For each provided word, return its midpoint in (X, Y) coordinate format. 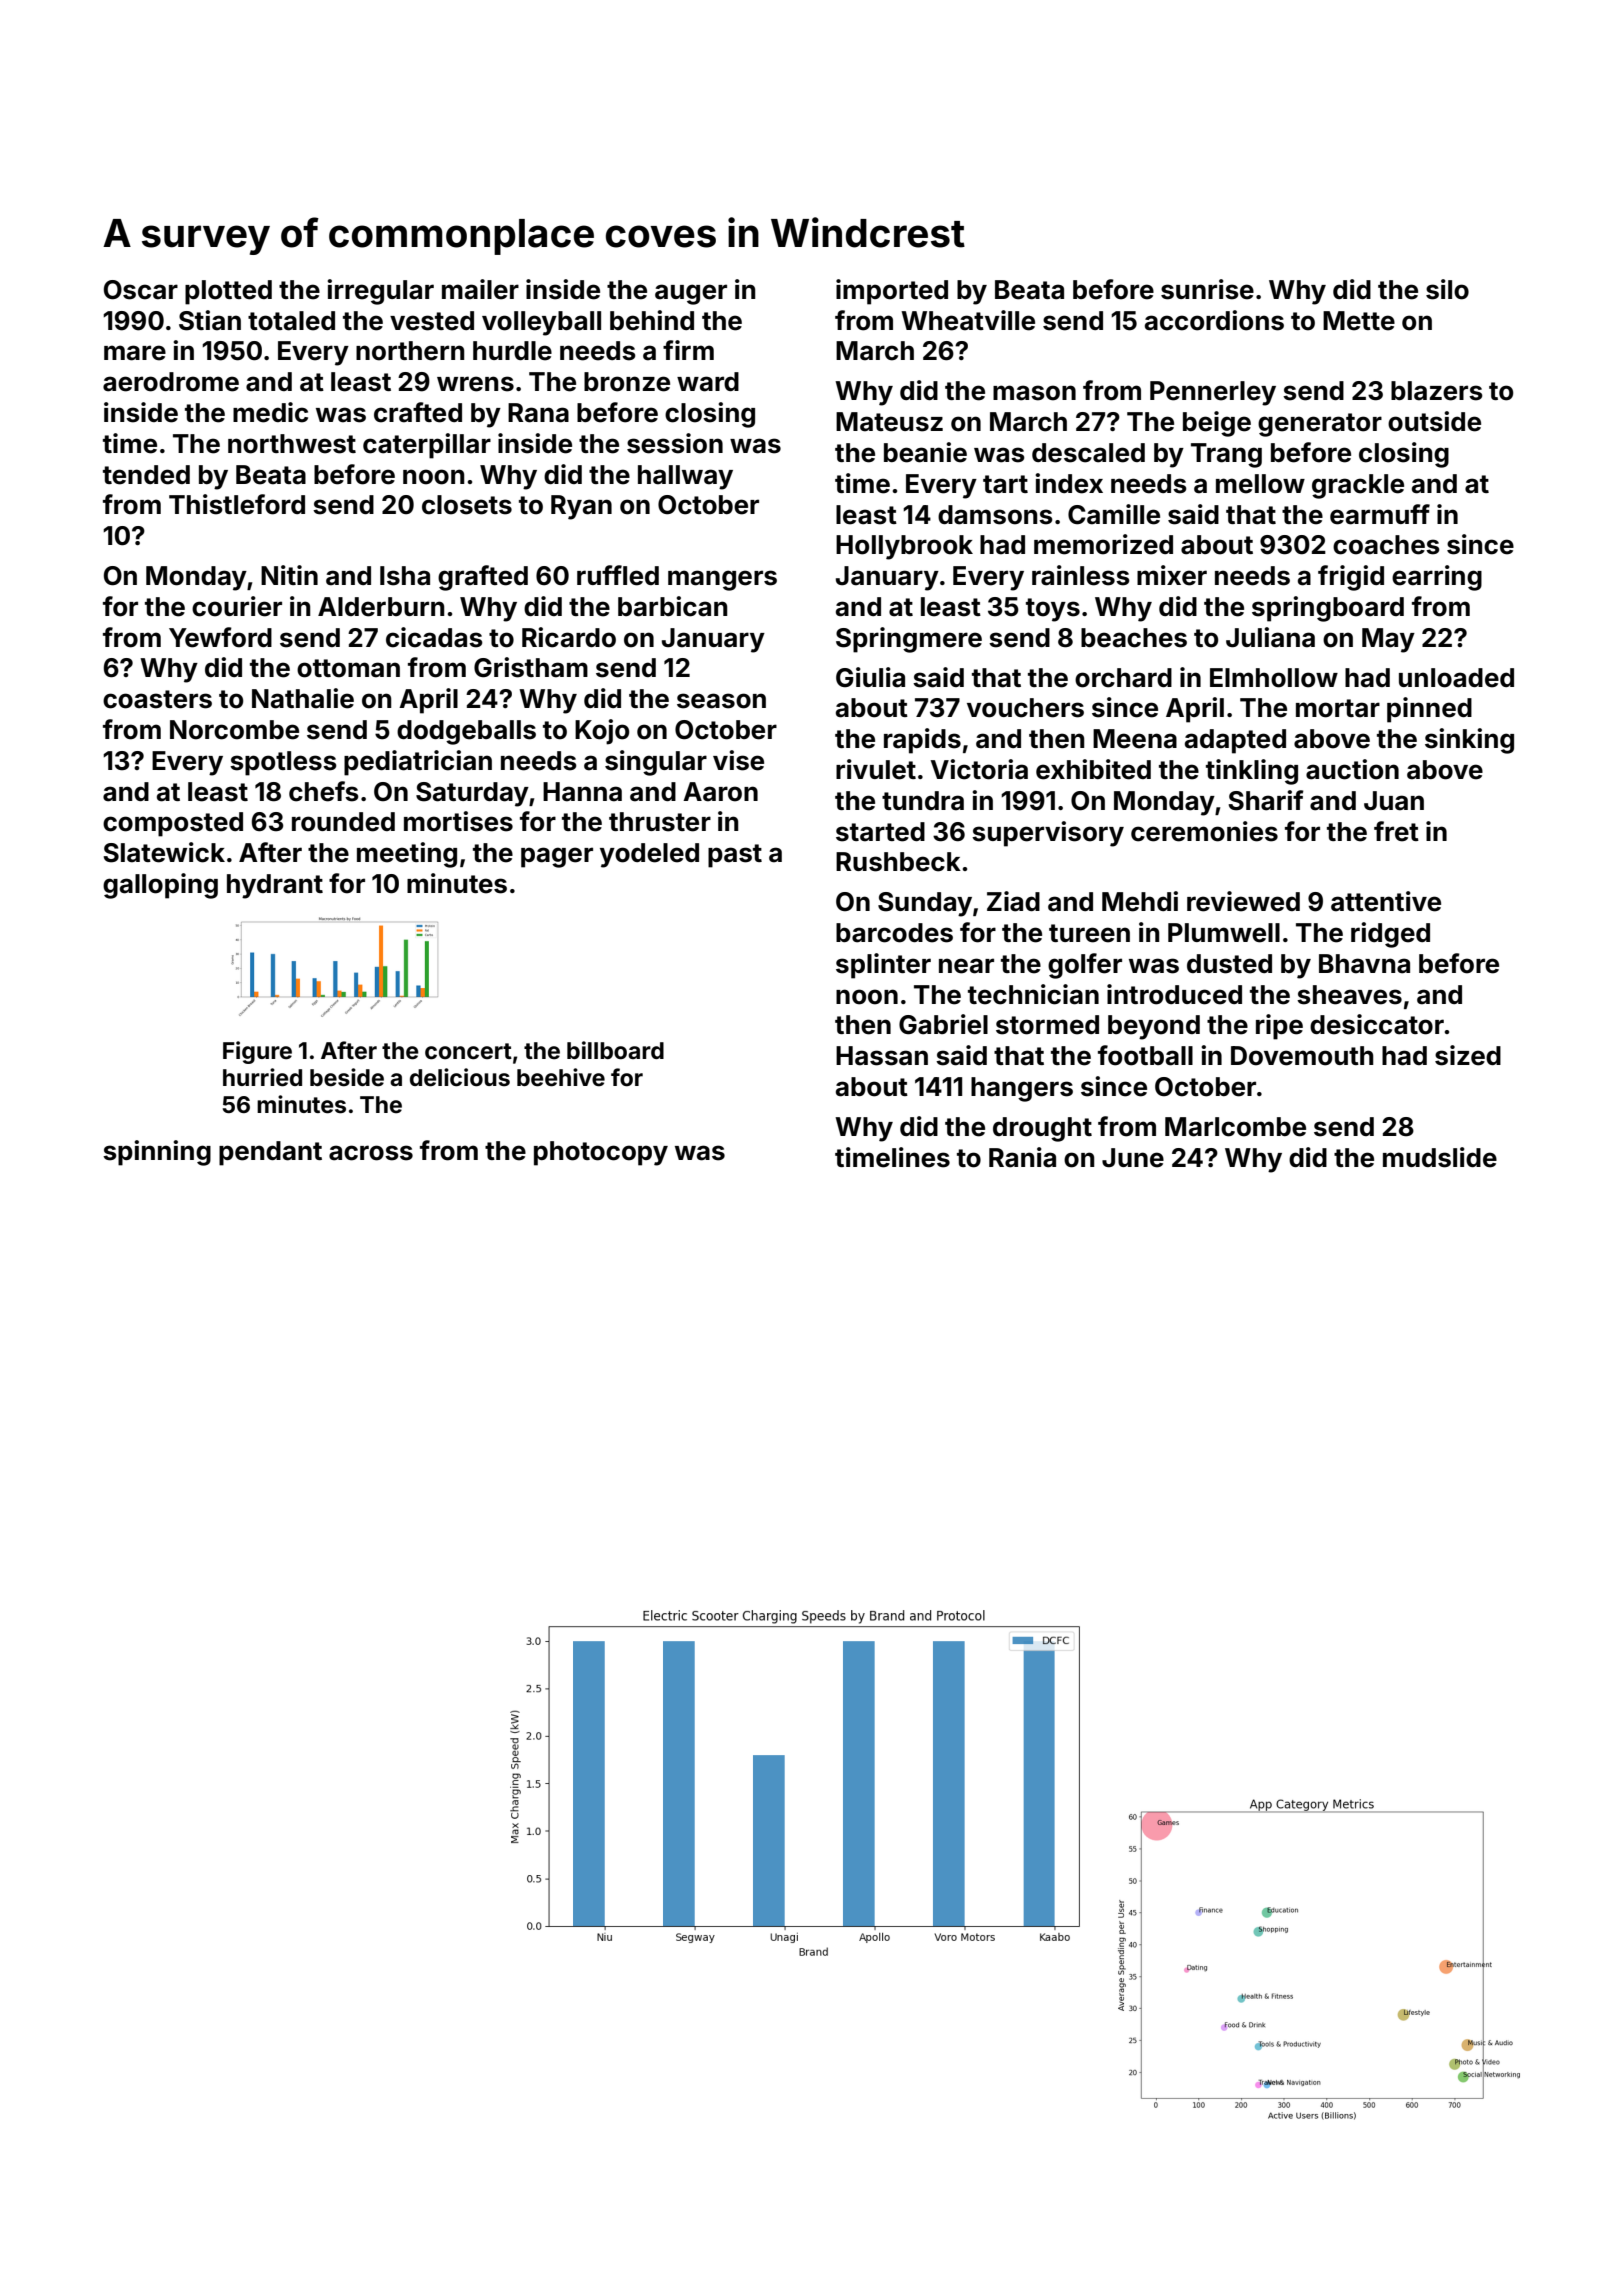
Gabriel (943, 1024)
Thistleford (237, 504)
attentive (1386, 901)
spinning (157, 1153)
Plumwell (1224, 933)
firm (688, 350)
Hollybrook (904, 547)
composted (173, 824)
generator (1320, 425)
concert (468, 1051)
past (735, 856)
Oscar (141, 290)
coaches (1386, 545)
